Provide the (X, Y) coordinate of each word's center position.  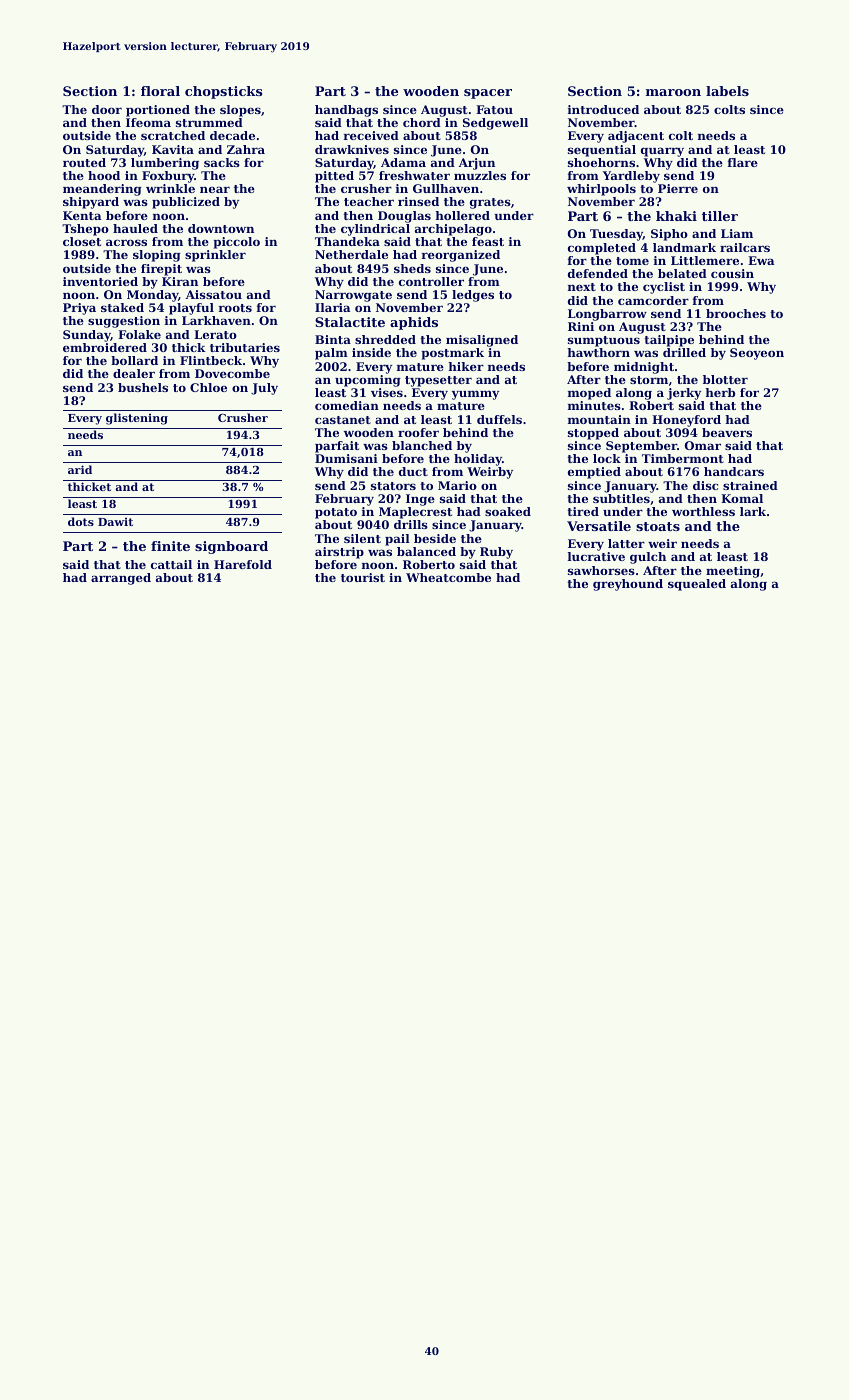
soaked (508, 511)
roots (235, 308)
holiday (478, 460)
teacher (369, 201)
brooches (736, 313)
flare (743, 162)
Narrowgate (353, 296)
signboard (231, 547)
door (107, 109)
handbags (346, 111)
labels (727, 91)
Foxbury (168, 177)
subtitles (621, 498)
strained (750, 485)
